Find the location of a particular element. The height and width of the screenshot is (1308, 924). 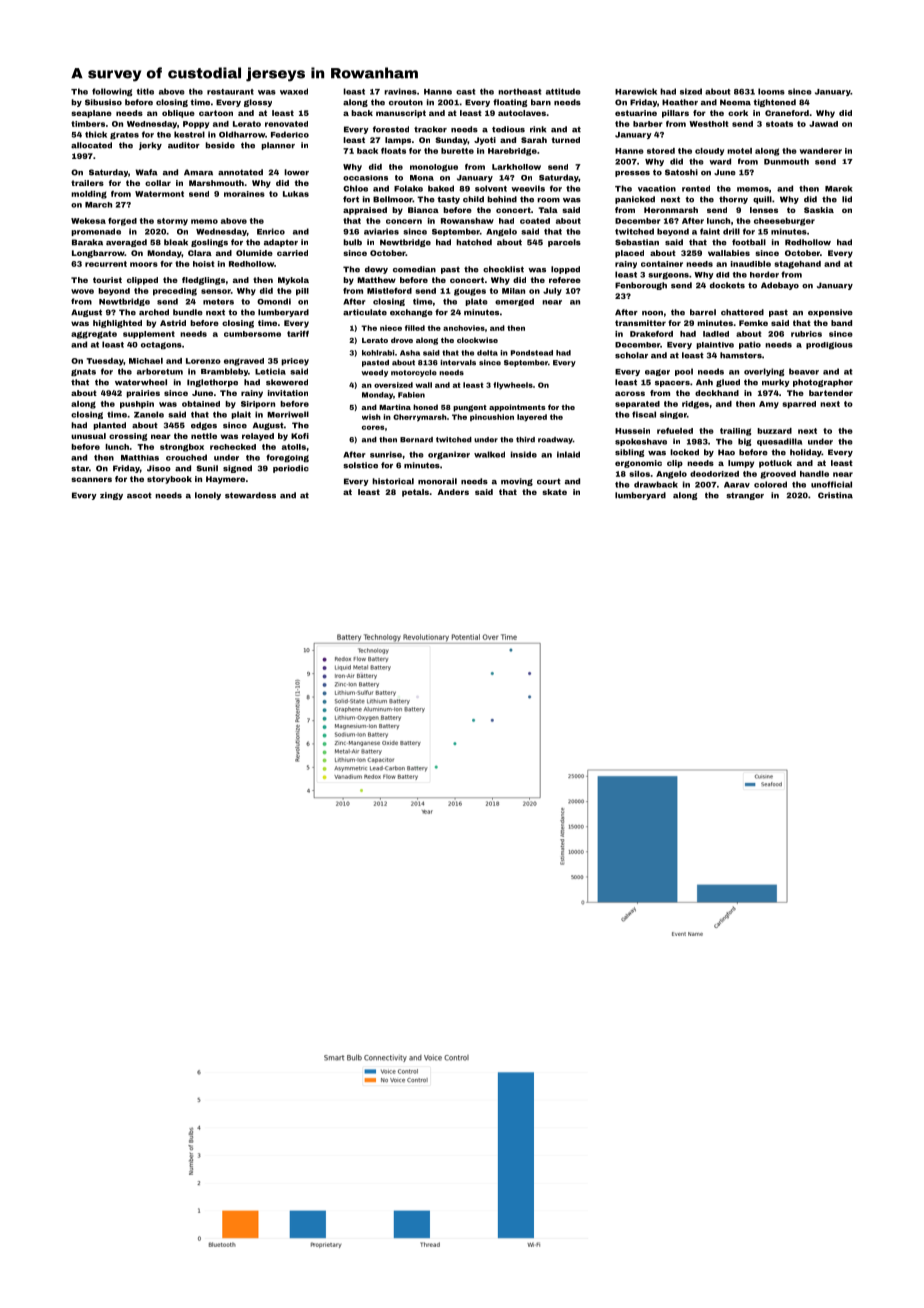

northeast is located at coordinates (520, 91).
